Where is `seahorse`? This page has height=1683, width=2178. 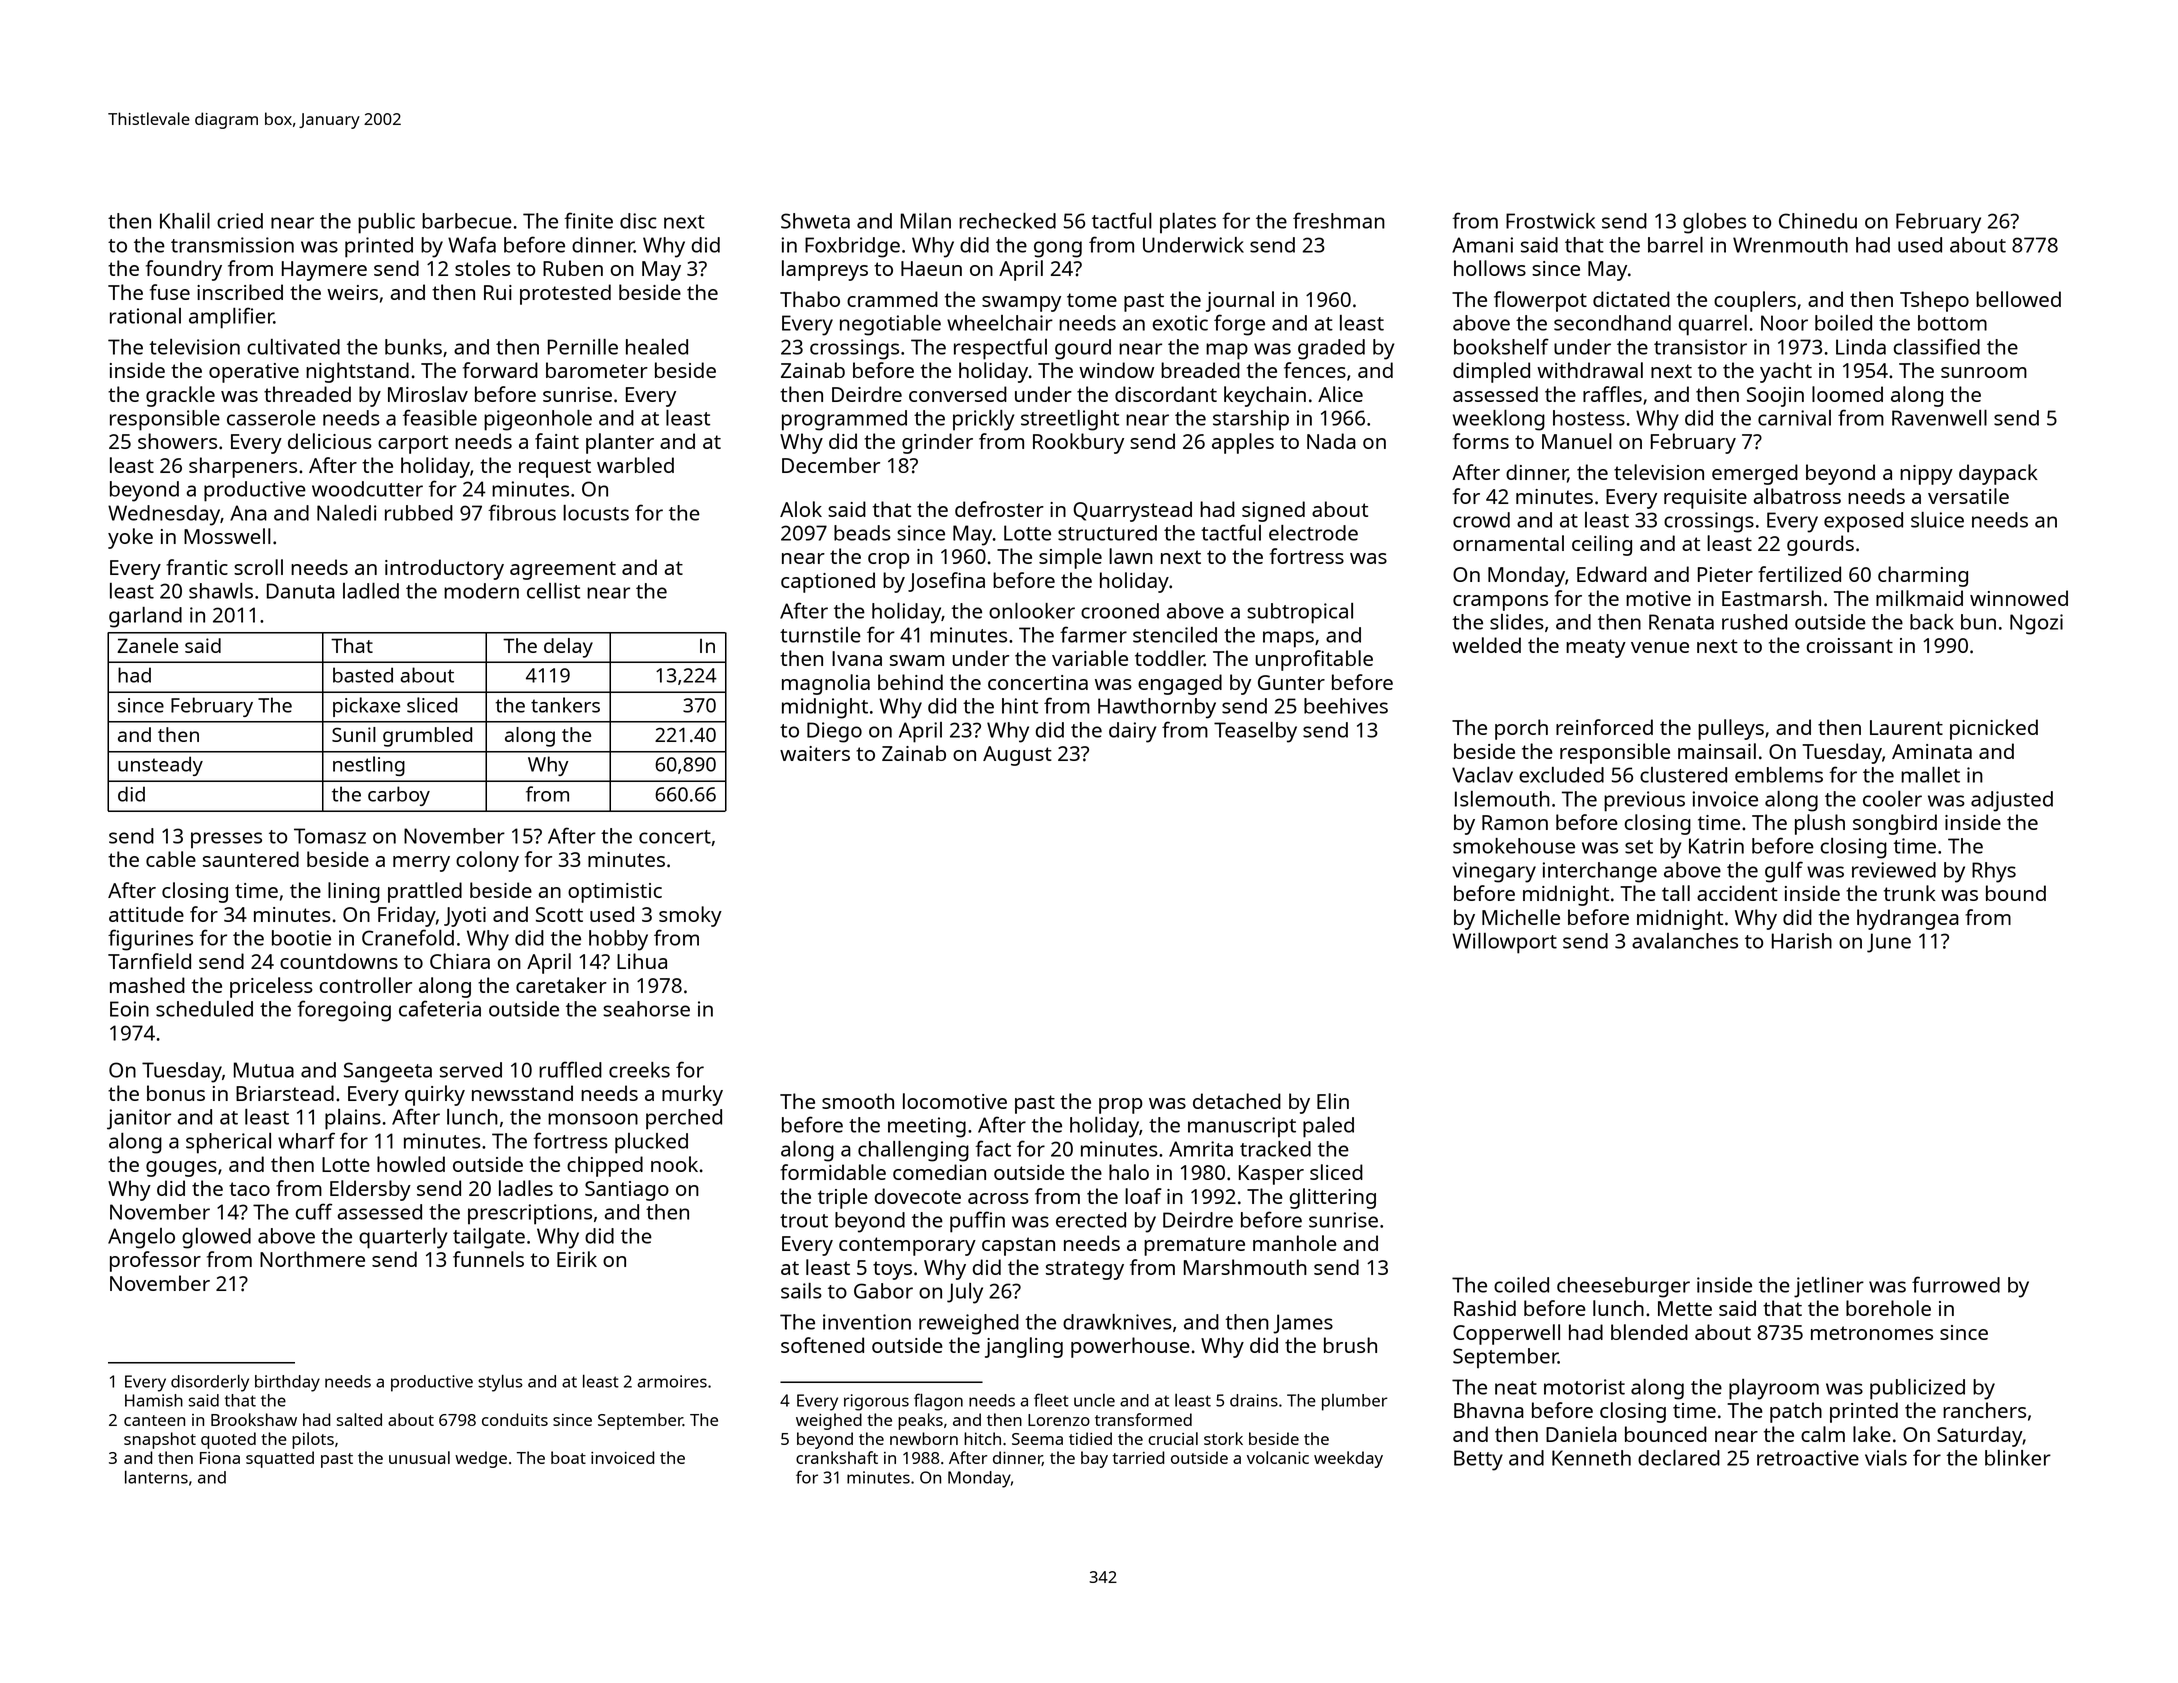
seahorse is located at coordinates (646, 1009).
